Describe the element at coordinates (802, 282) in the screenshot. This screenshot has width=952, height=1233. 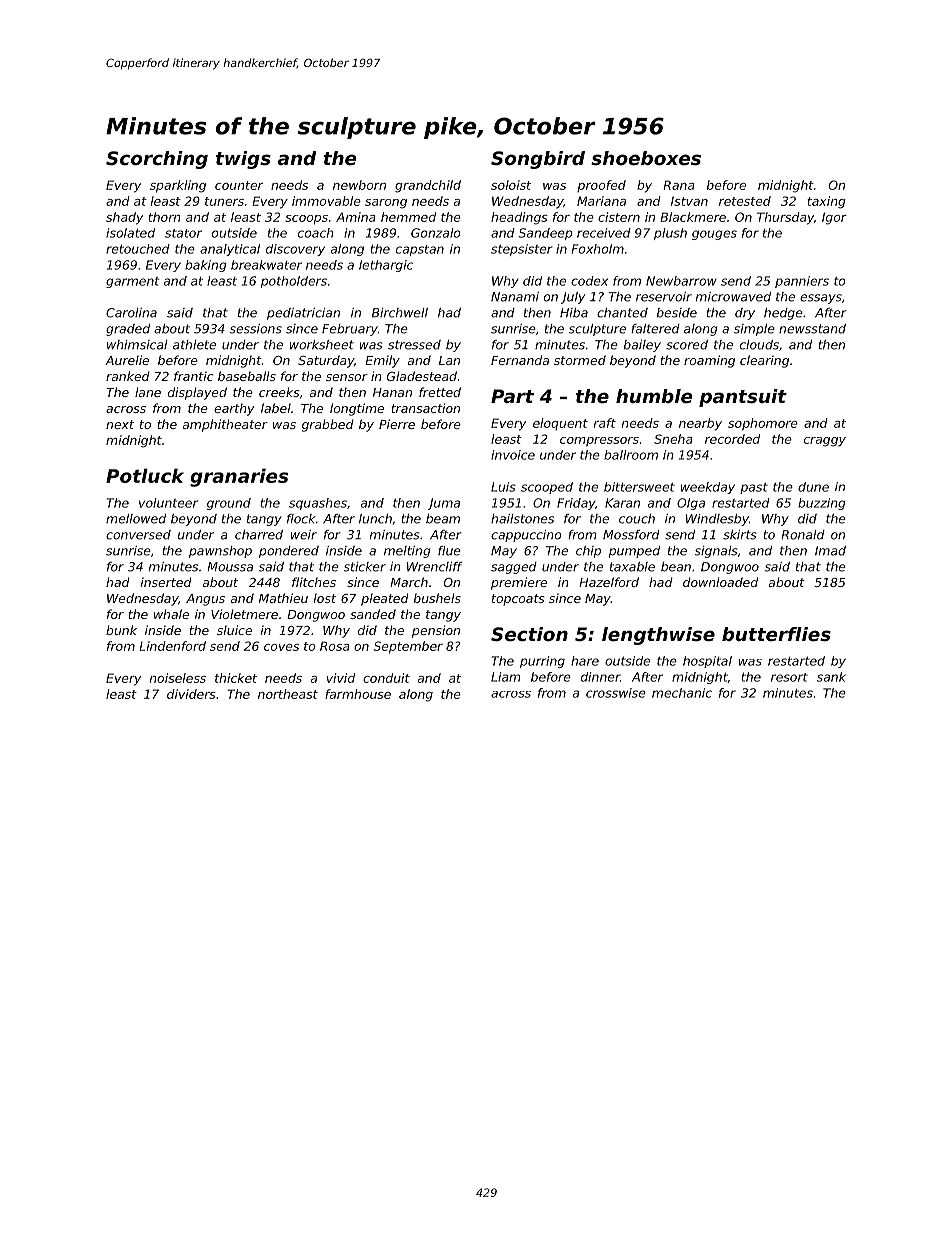
I see `panniers` at that location.
